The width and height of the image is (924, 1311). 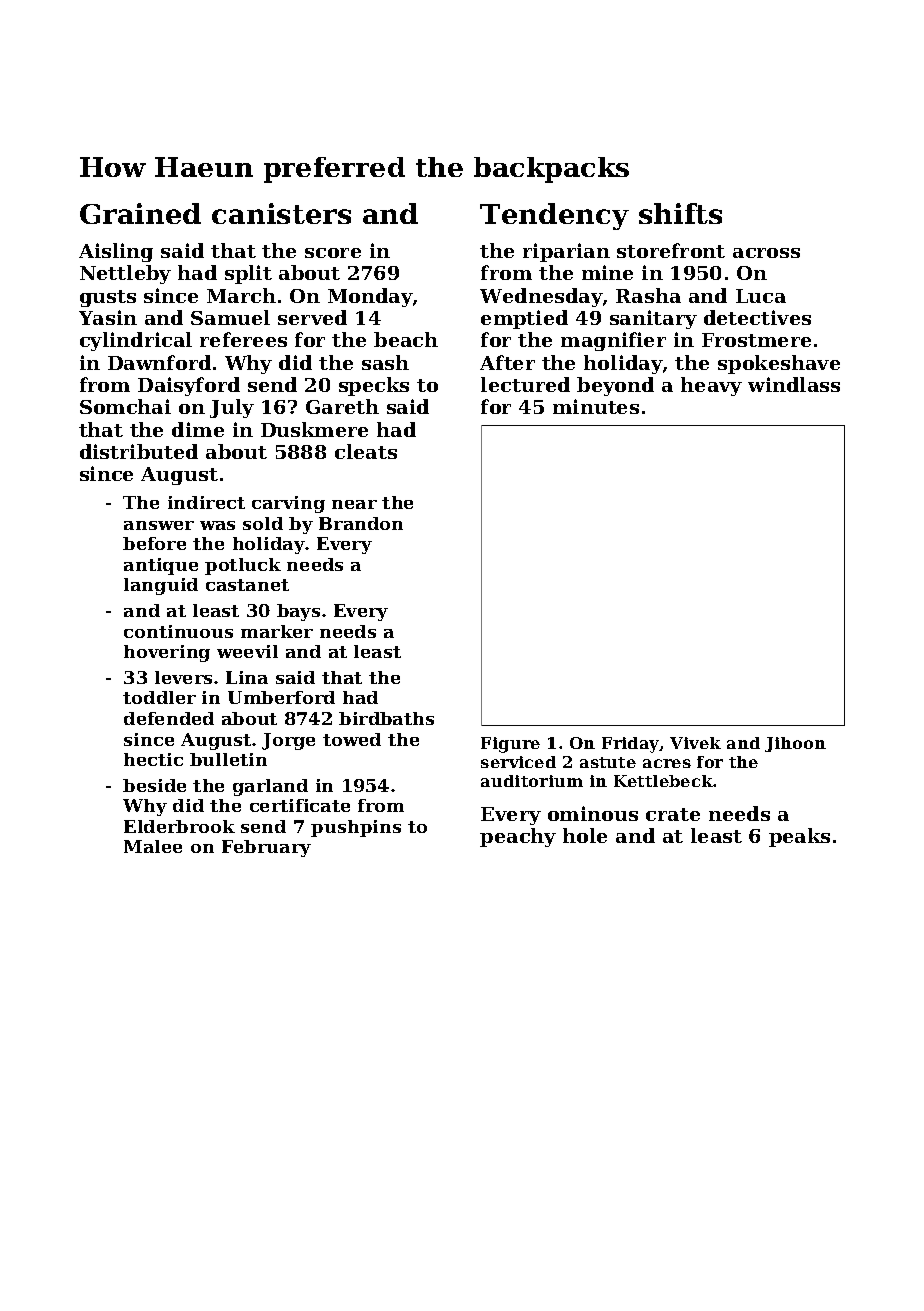 What do you see at coordinates (510, 745) in the image?
I see `Figure` at bounding box center [510, 745].
